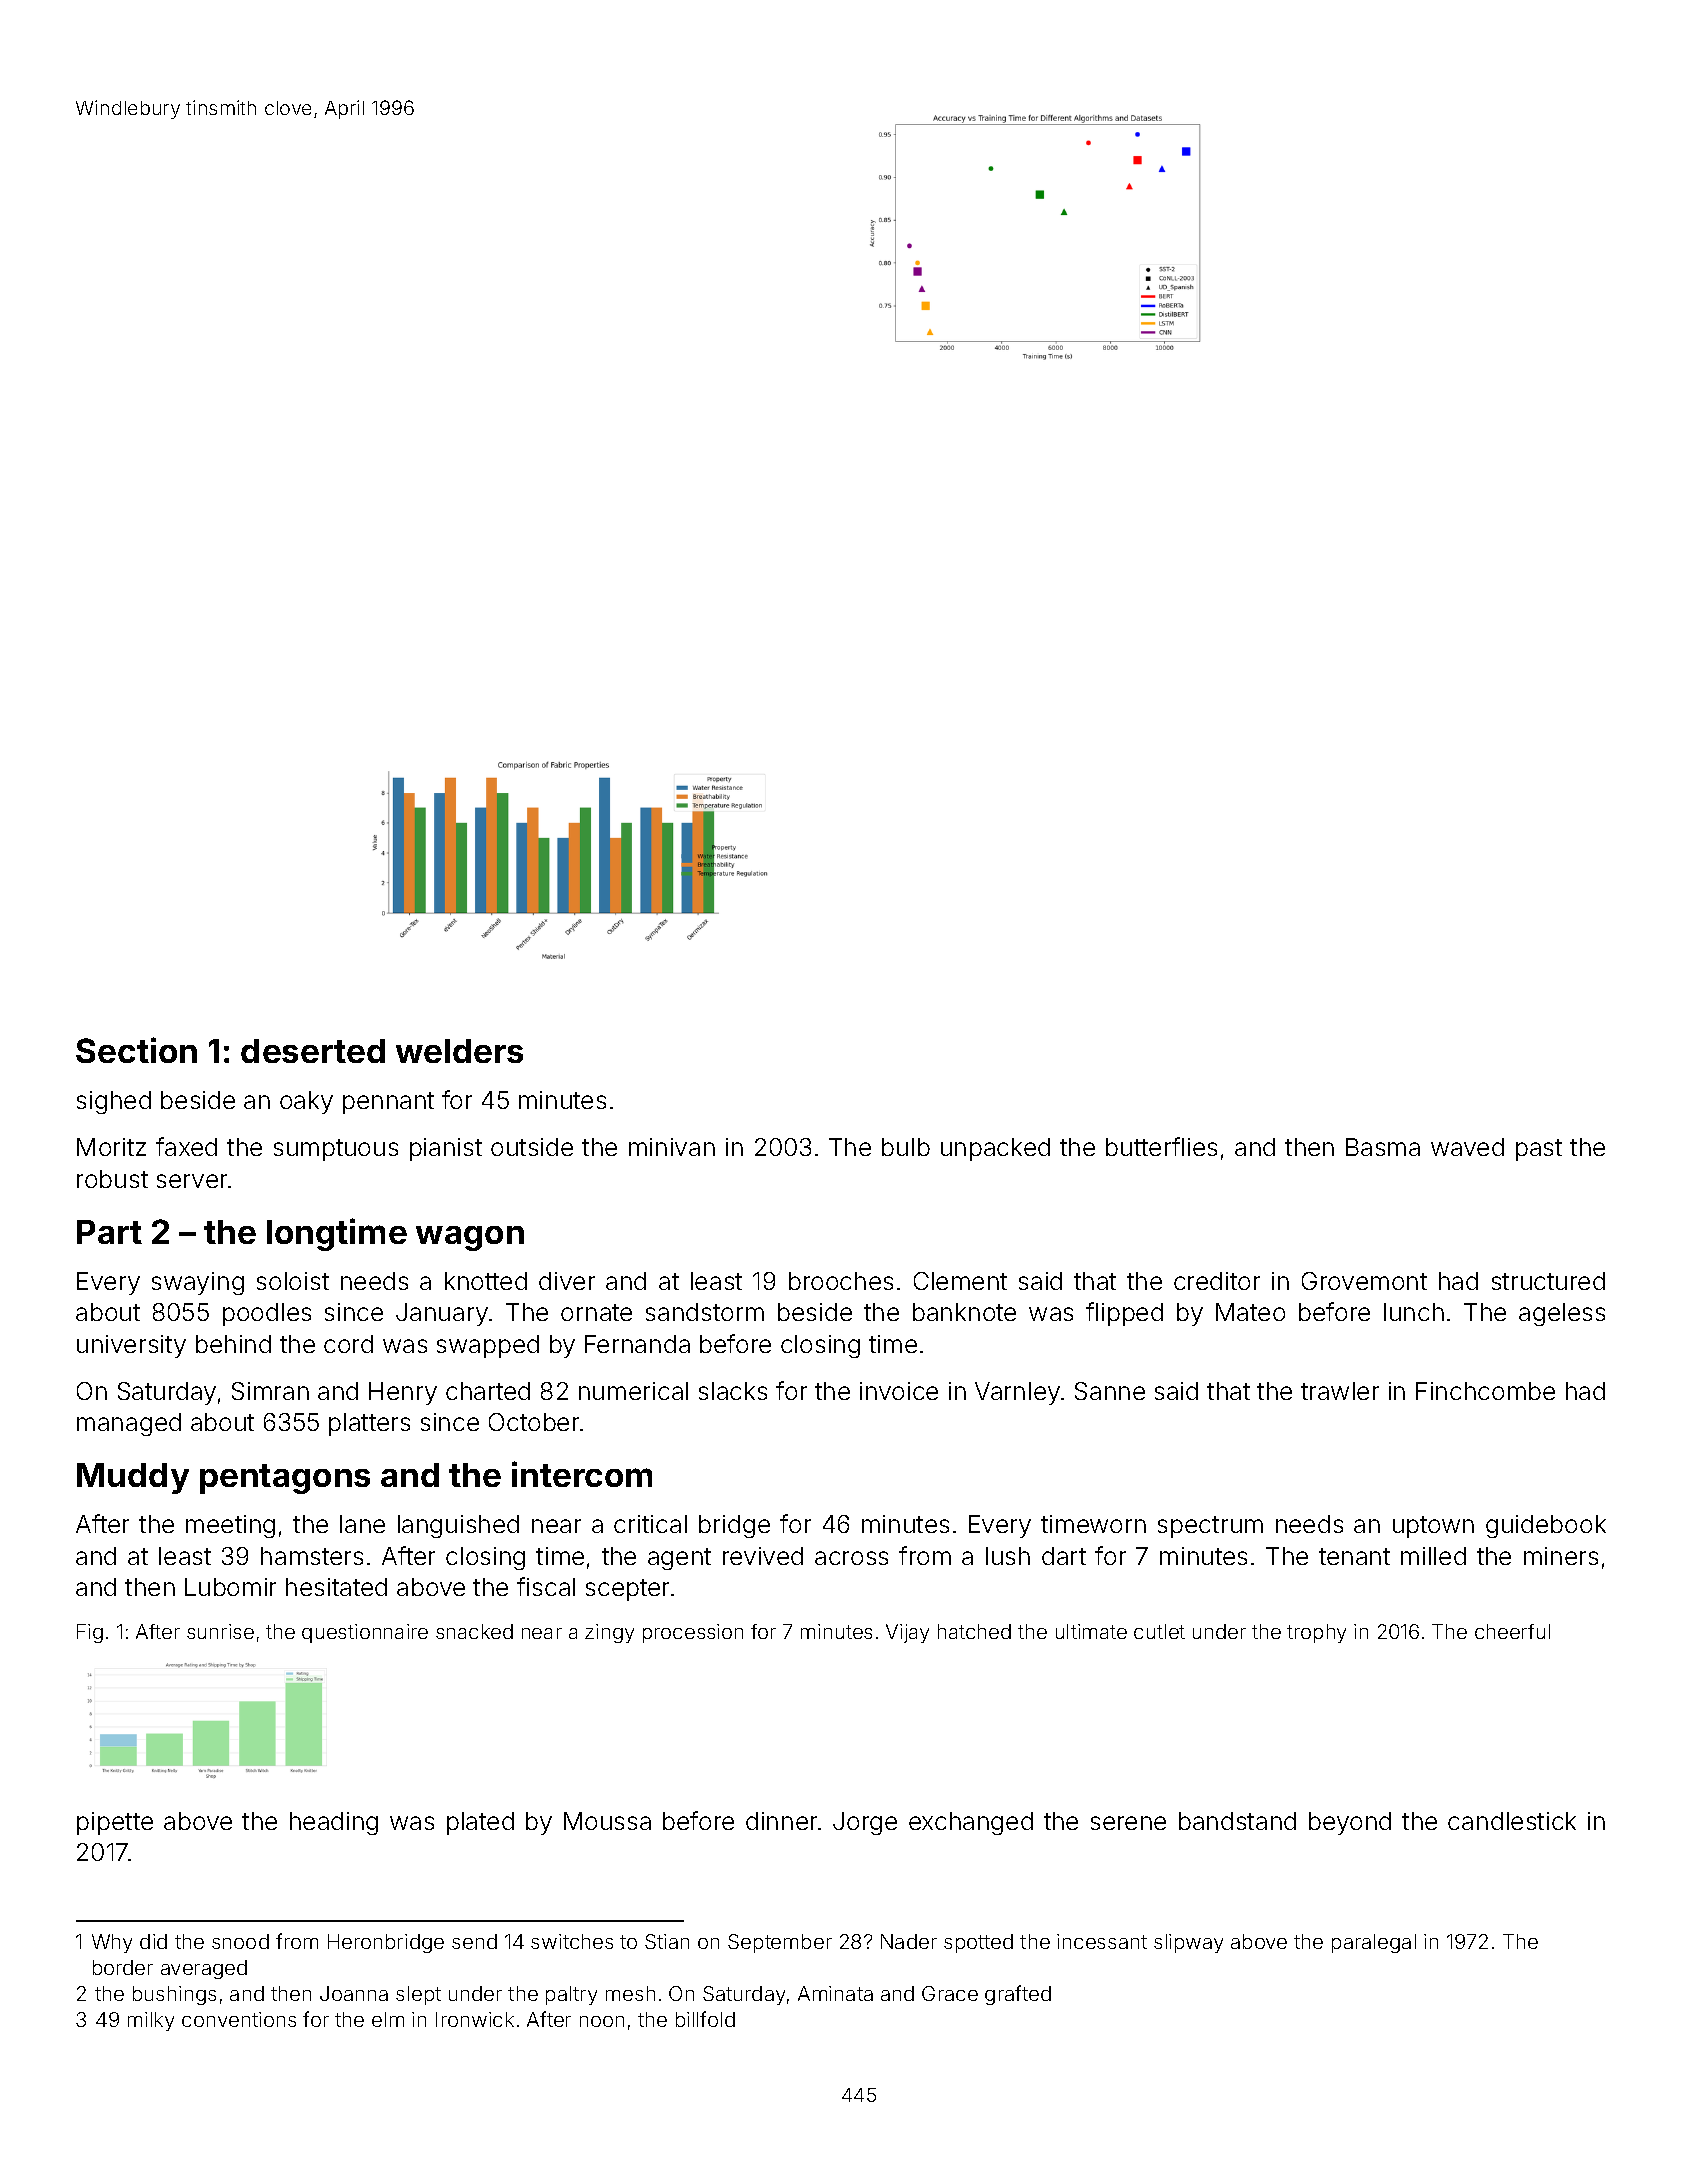 The width and height of the image is (1683, 2178). Describe the element at coordinates (470, 1238) in the image. I see `wagon` at that location.
